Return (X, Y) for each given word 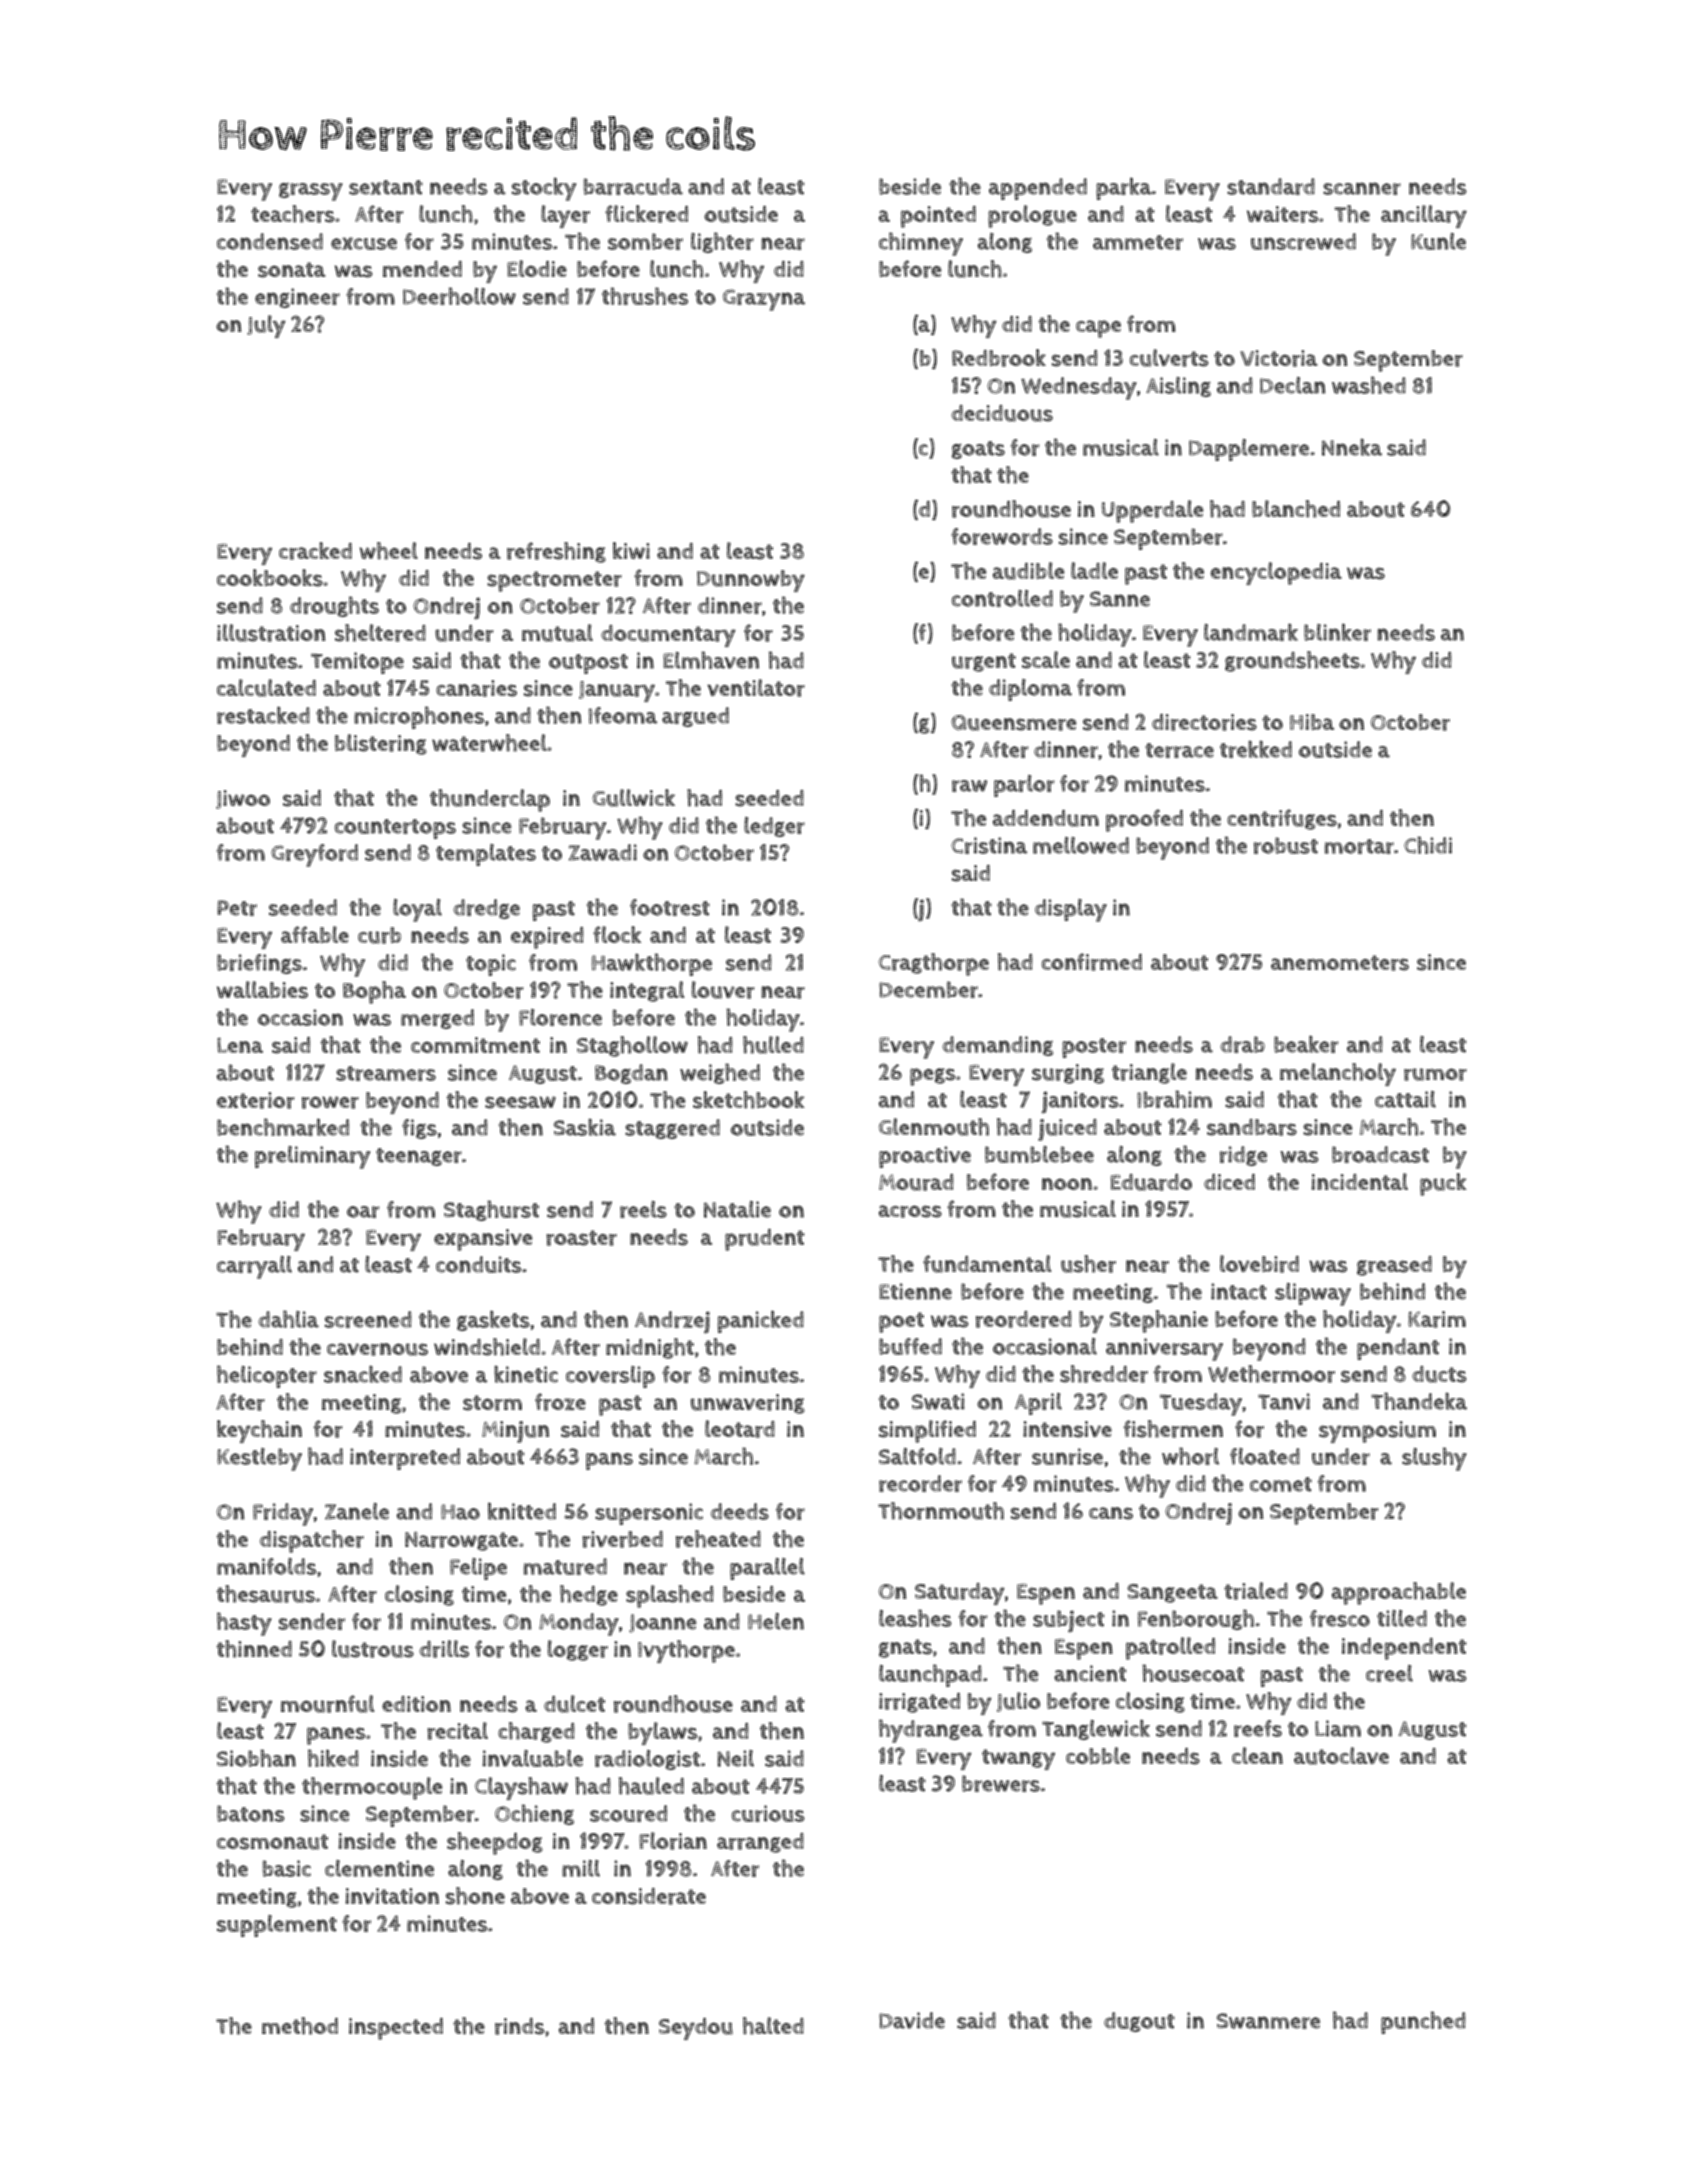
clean (1257, 1755)
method (300, 2026)
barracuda (633, 186)
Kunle (1438, 241)
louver (723, 990)
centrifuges (1282, 819)
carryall (254, 1267)
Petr (237, 908)
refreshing (556, 552)
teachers (293, 214)
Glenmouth (934, 1127)
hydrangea (931, 1731)
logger (578, 1650)
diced (1229, 1182)
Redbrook (999, 358)
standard (1271, 186)
